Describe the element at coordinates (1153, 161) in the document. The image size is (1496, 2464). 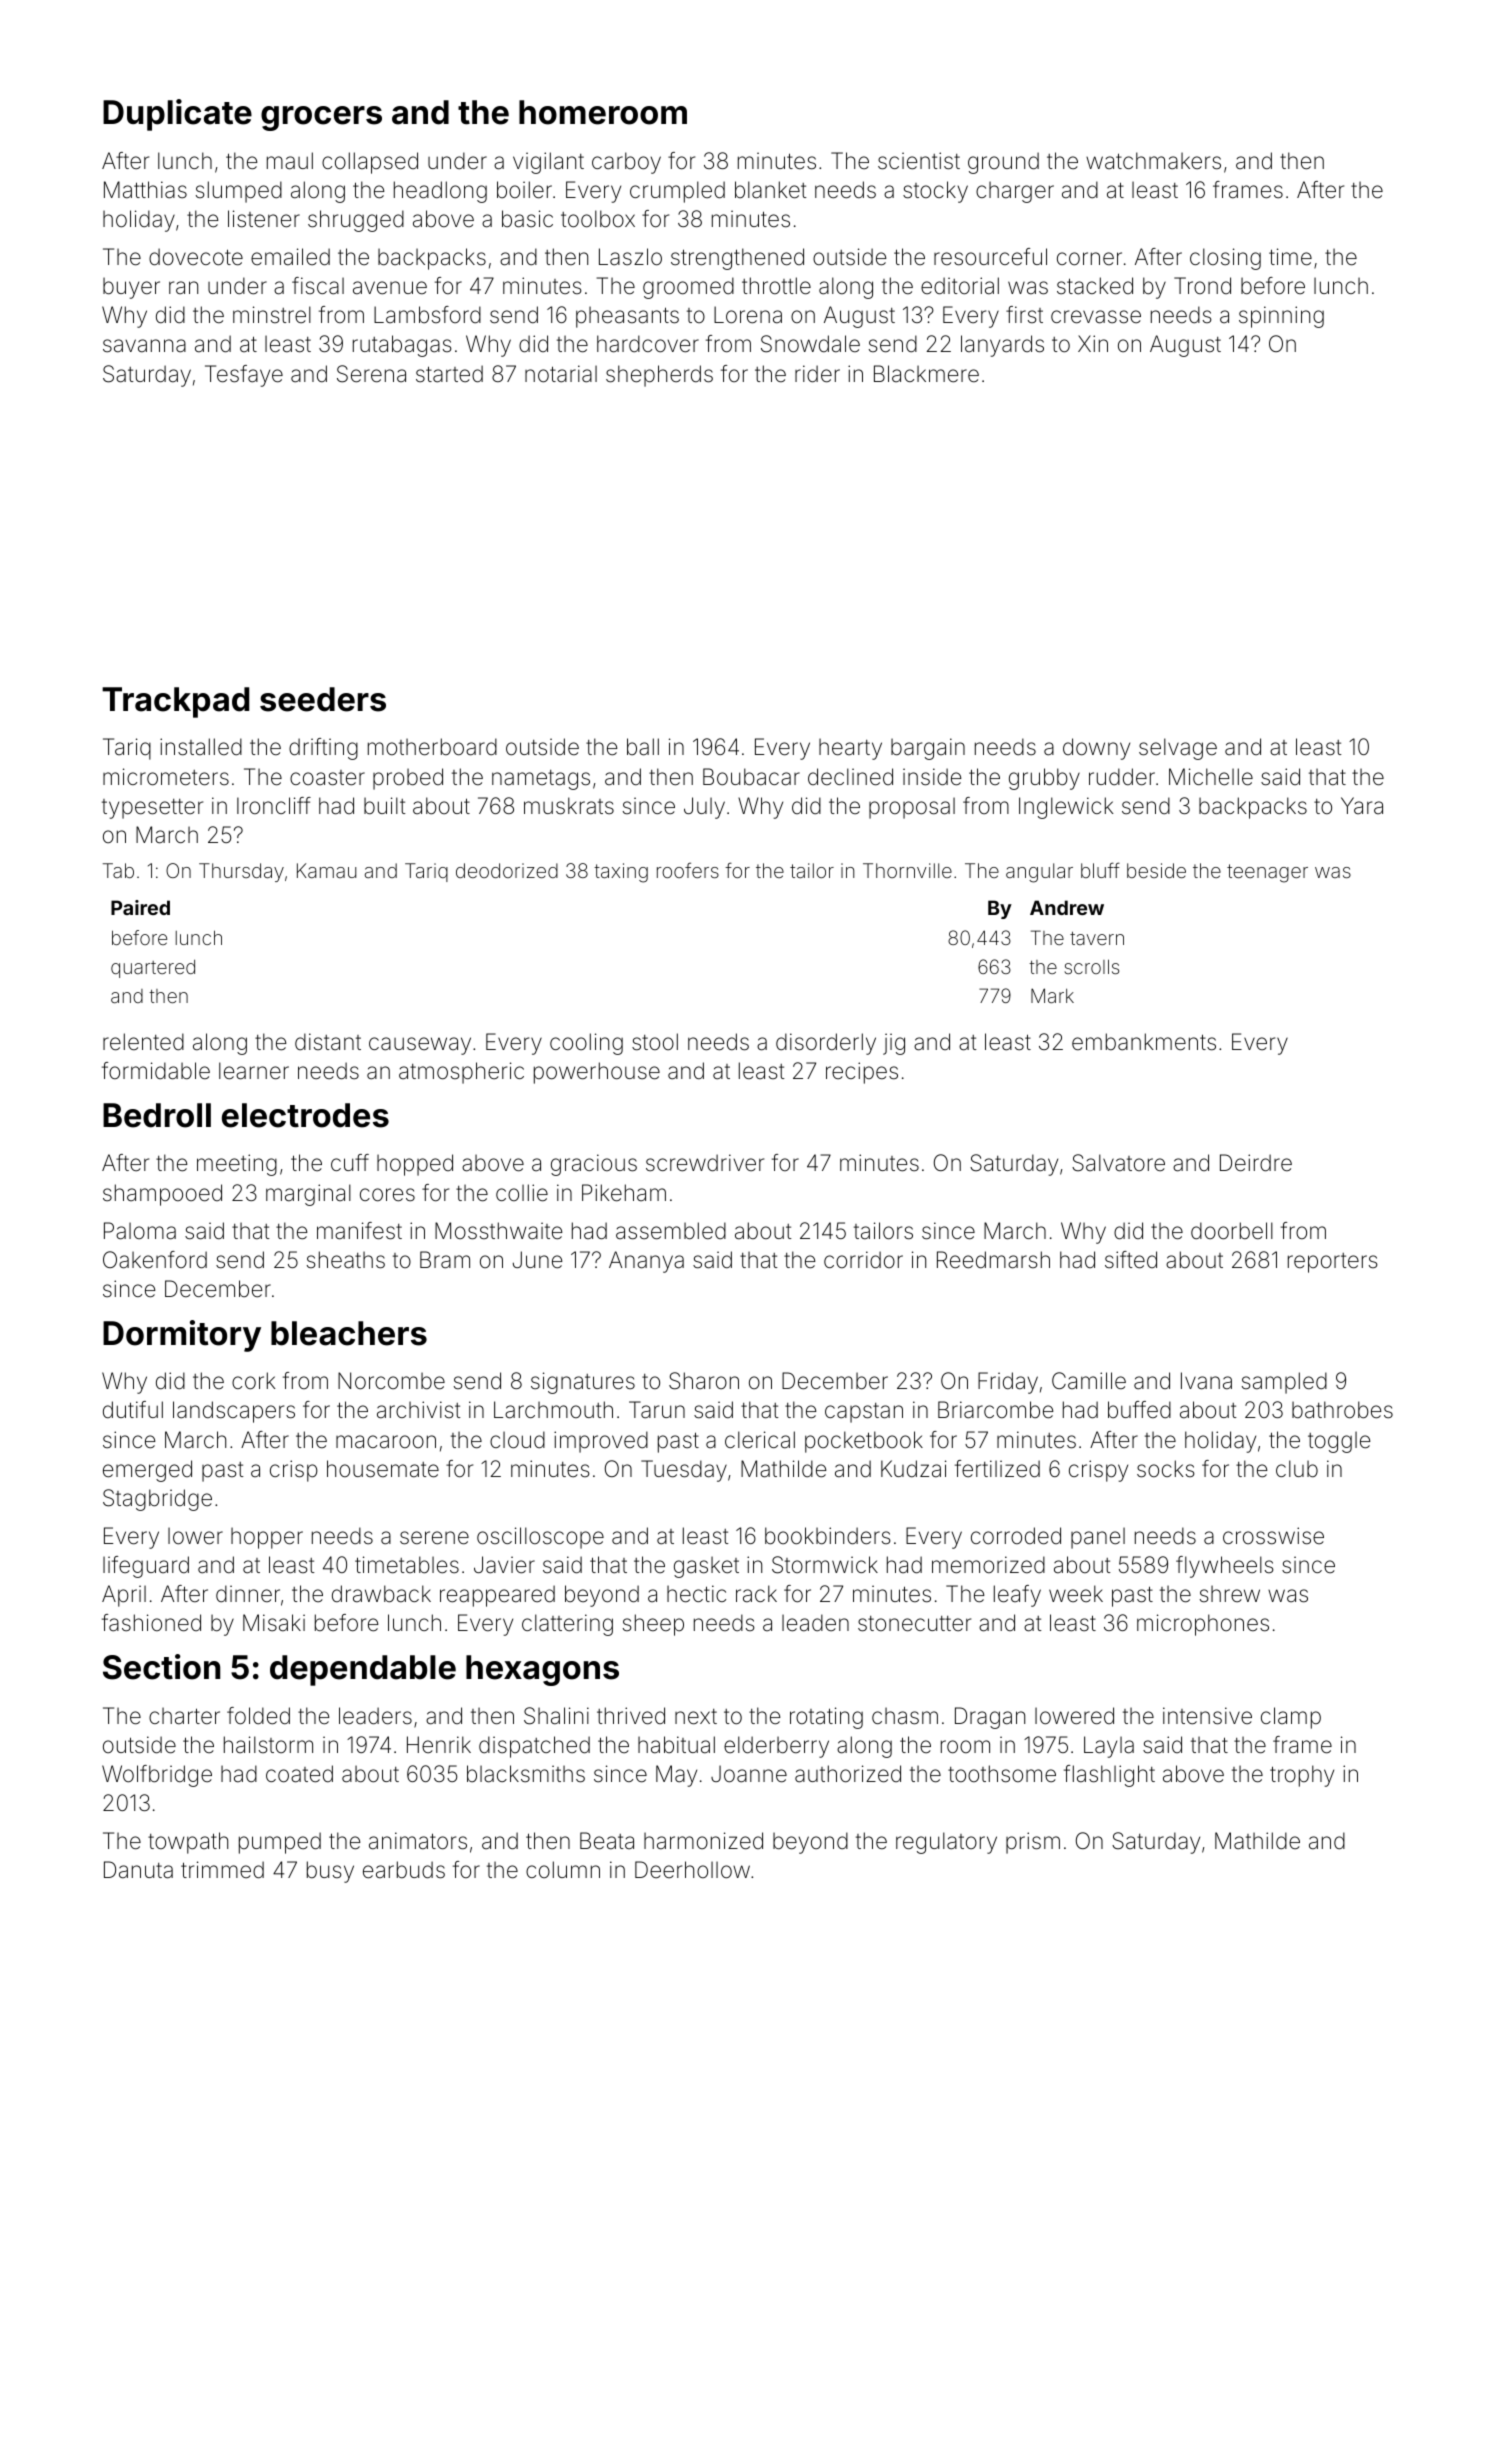
I see `watchmakers` at that location.
